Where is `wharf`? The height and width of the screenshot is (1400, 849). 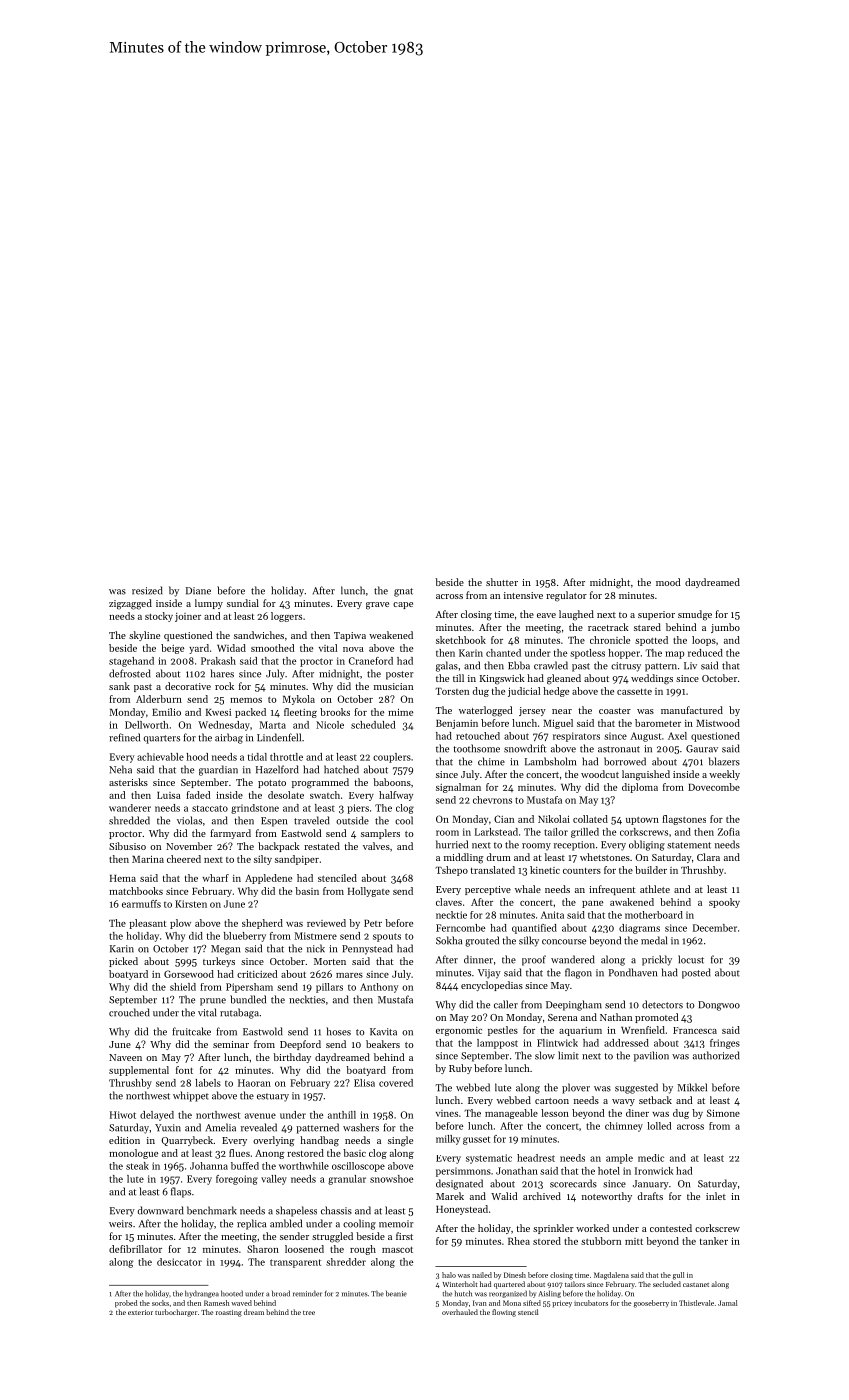 wharf is located at coordinates (215, 878).
